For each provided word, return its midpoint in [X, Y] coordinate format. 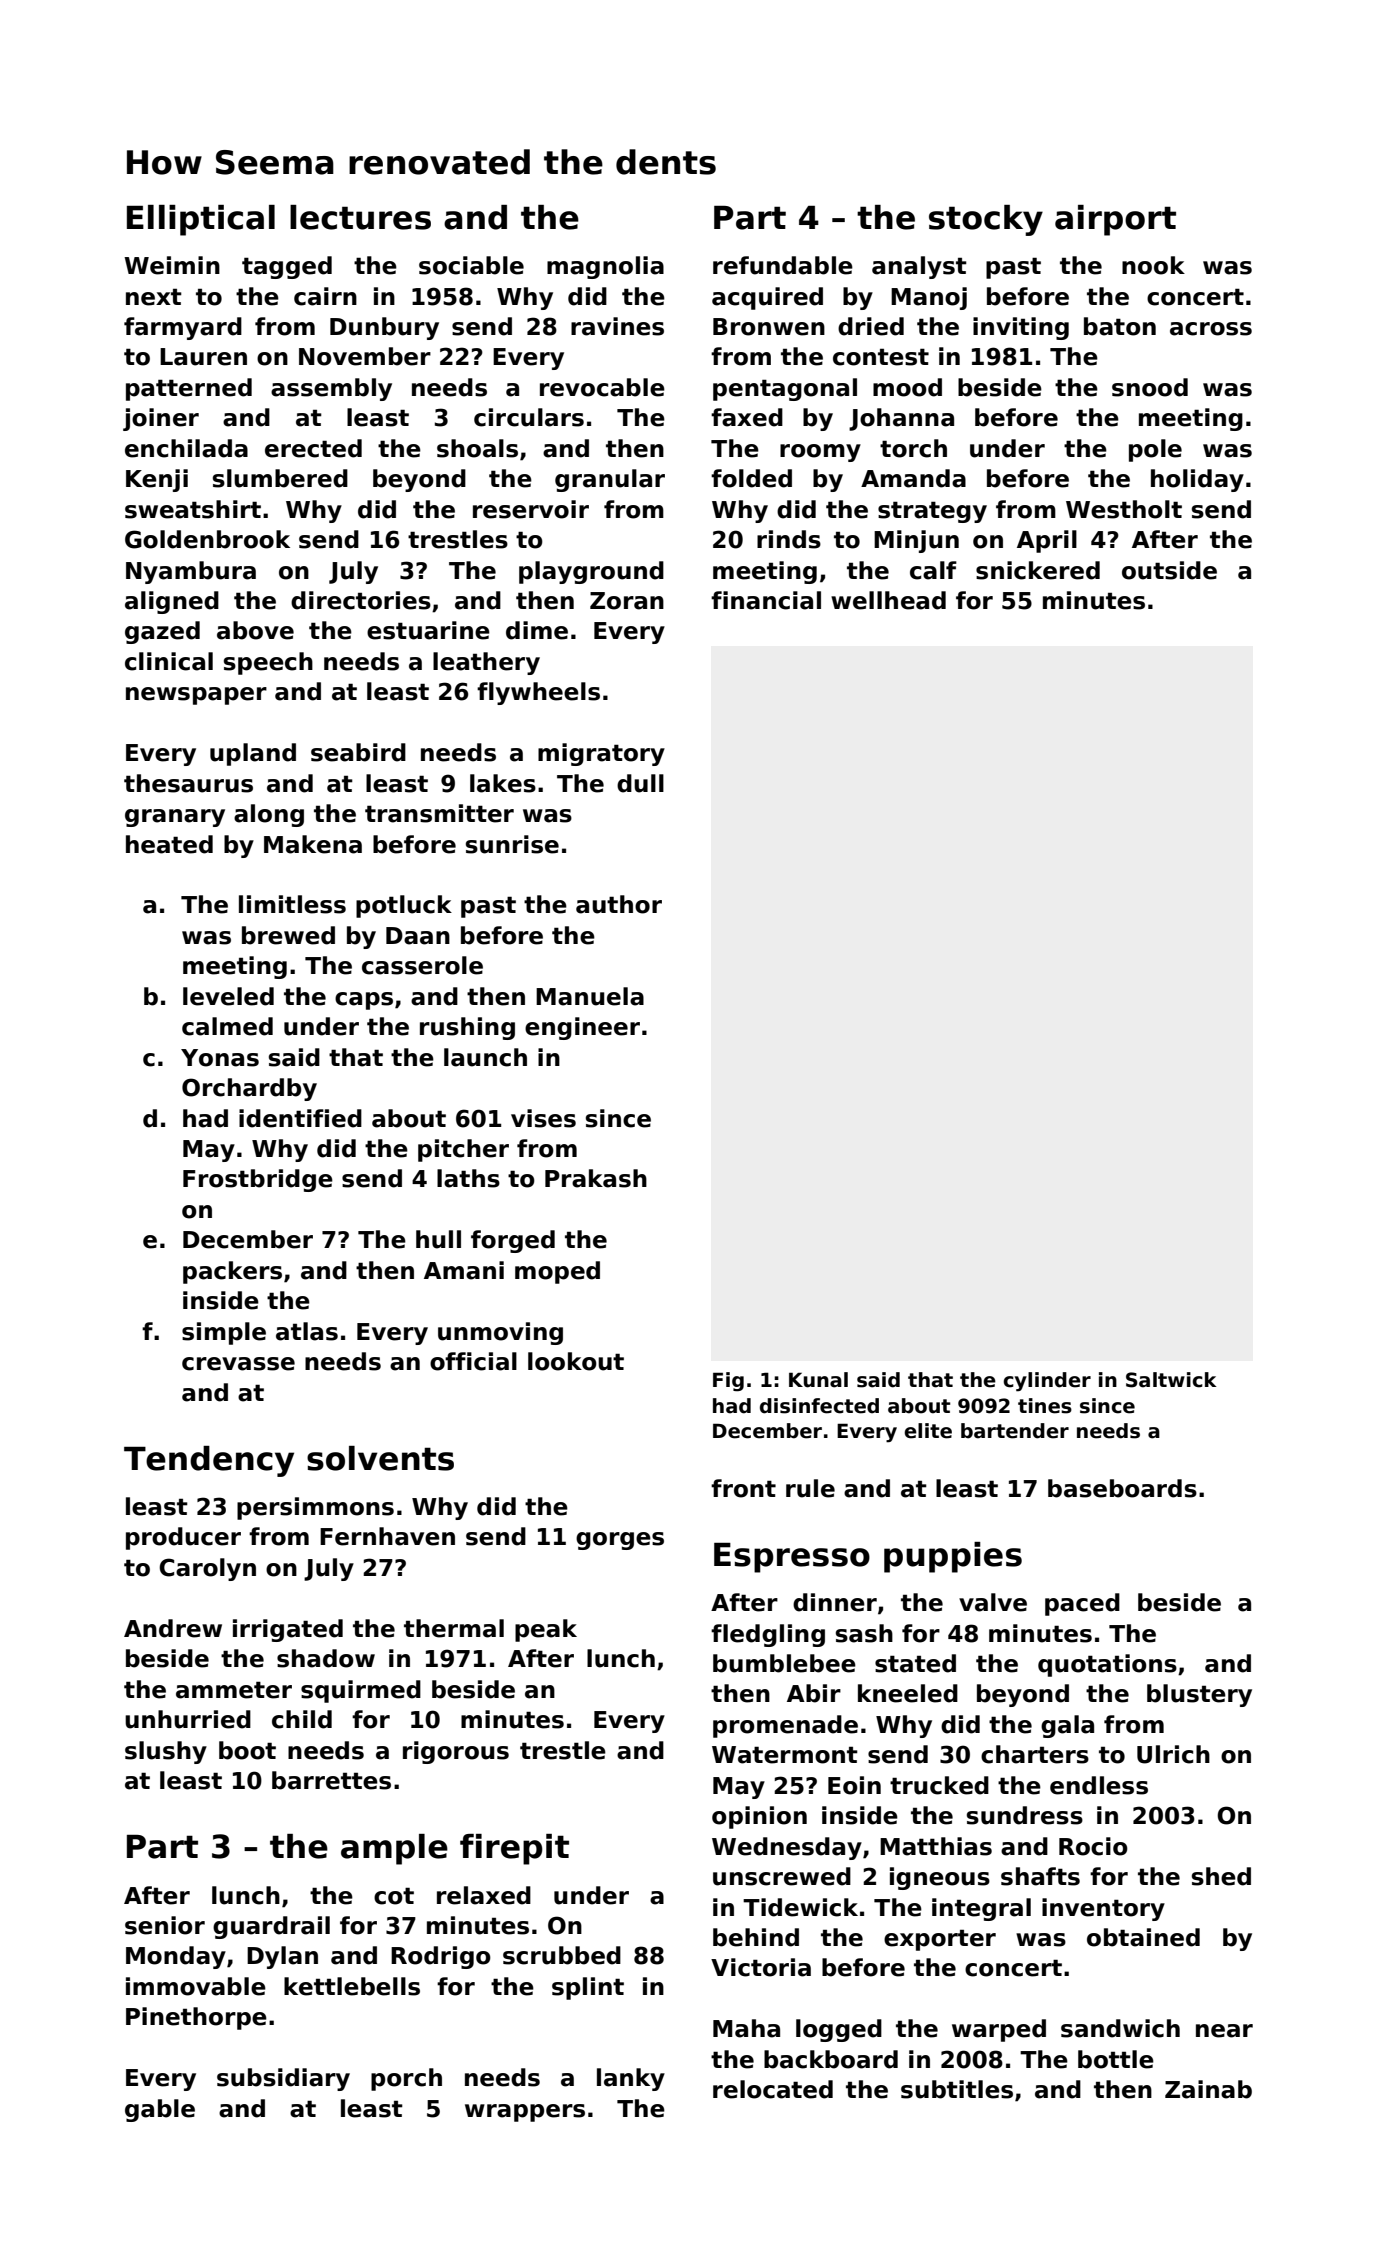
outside [1169, 570]
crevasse [238, 1364]
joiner [161, 419]
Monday [176, 1957]
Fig [728, 1382]
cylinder [1047, 1382]
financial [766, 600]
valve [993, 1602]
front [743, 1488]
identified [300, 1118]
